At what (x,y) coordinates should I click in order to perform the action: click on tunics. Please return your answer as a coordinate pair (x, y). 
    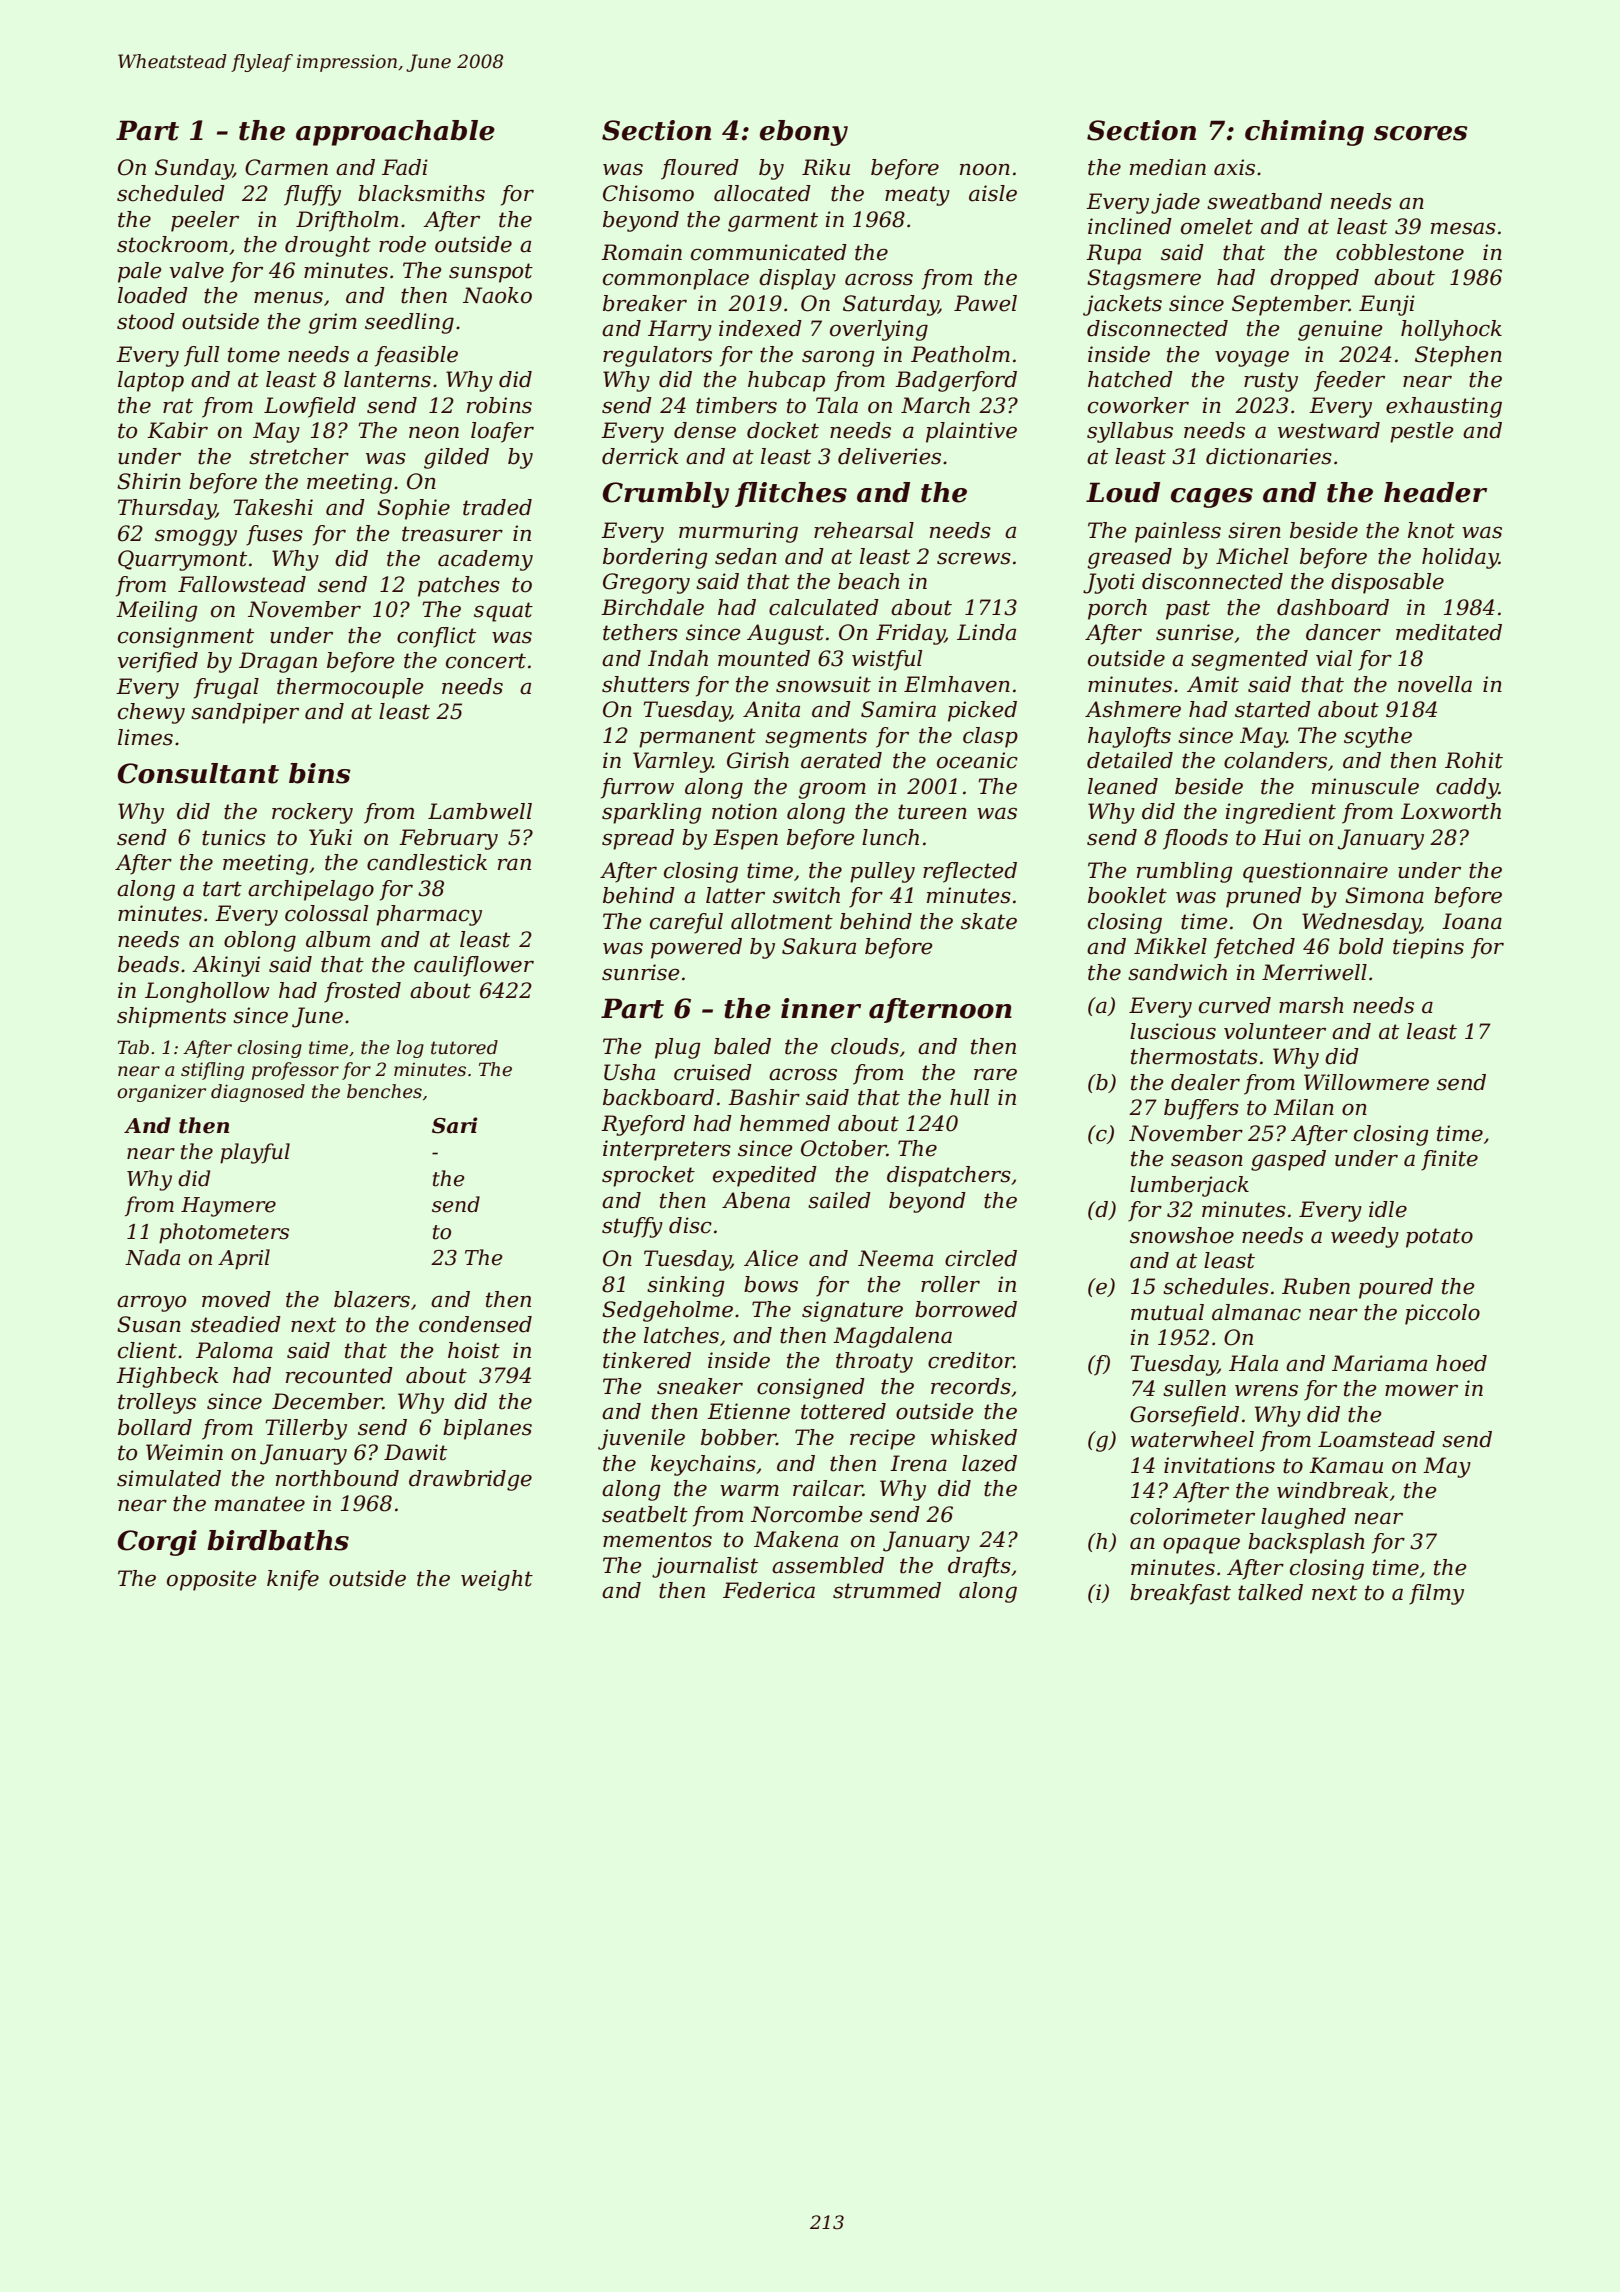
    Looking at the image, I should click on (234, 837).
